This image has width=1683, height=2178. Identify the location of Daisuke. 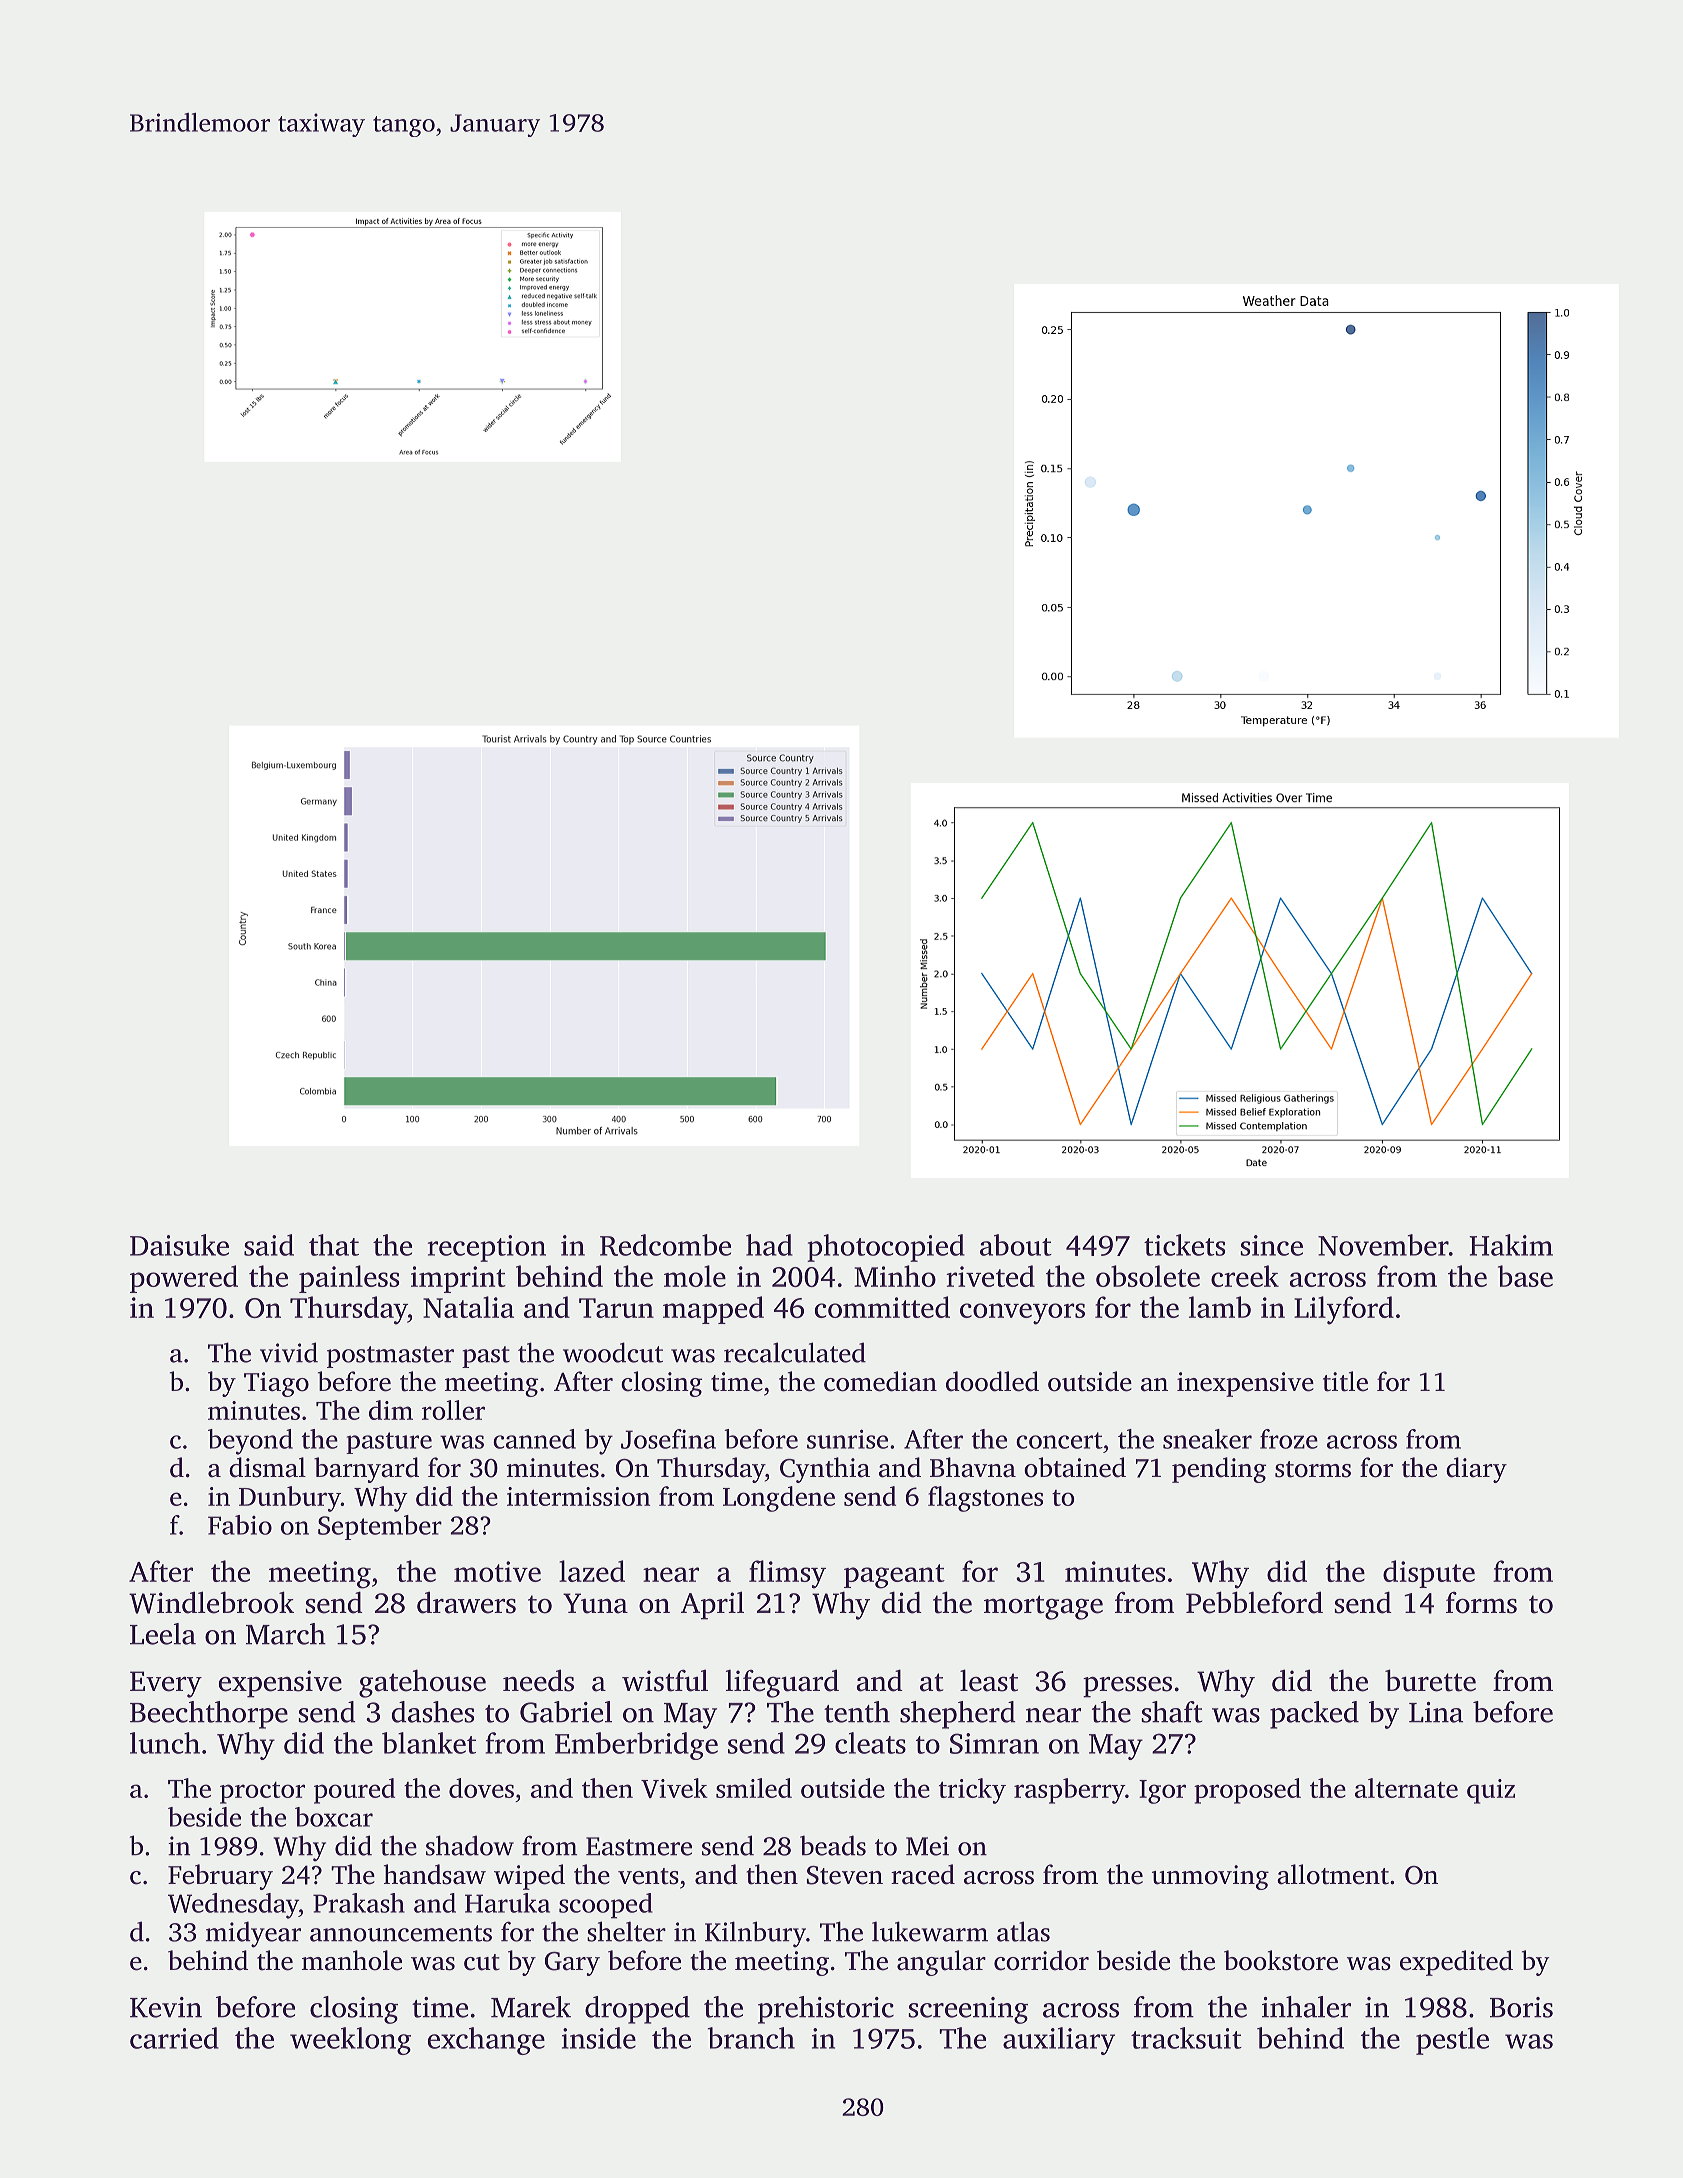
(179, 1245).
